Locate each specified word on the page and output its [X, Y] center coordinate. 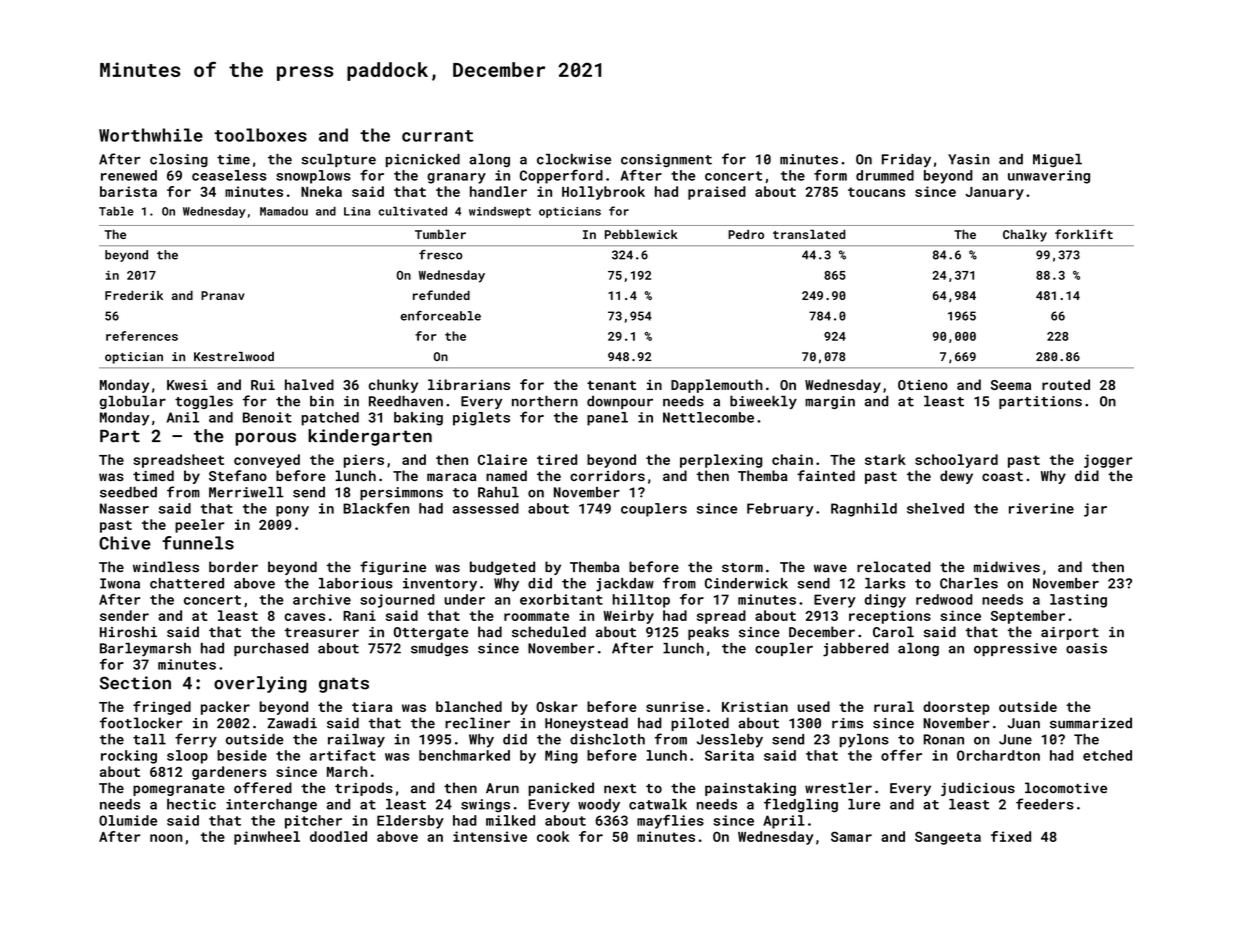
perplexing [721, 461]
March [347, 771]
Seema [1011, 385]
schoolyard [956, 461]
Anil [182, 417]
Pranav [223, 295]
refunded [441, 295]
